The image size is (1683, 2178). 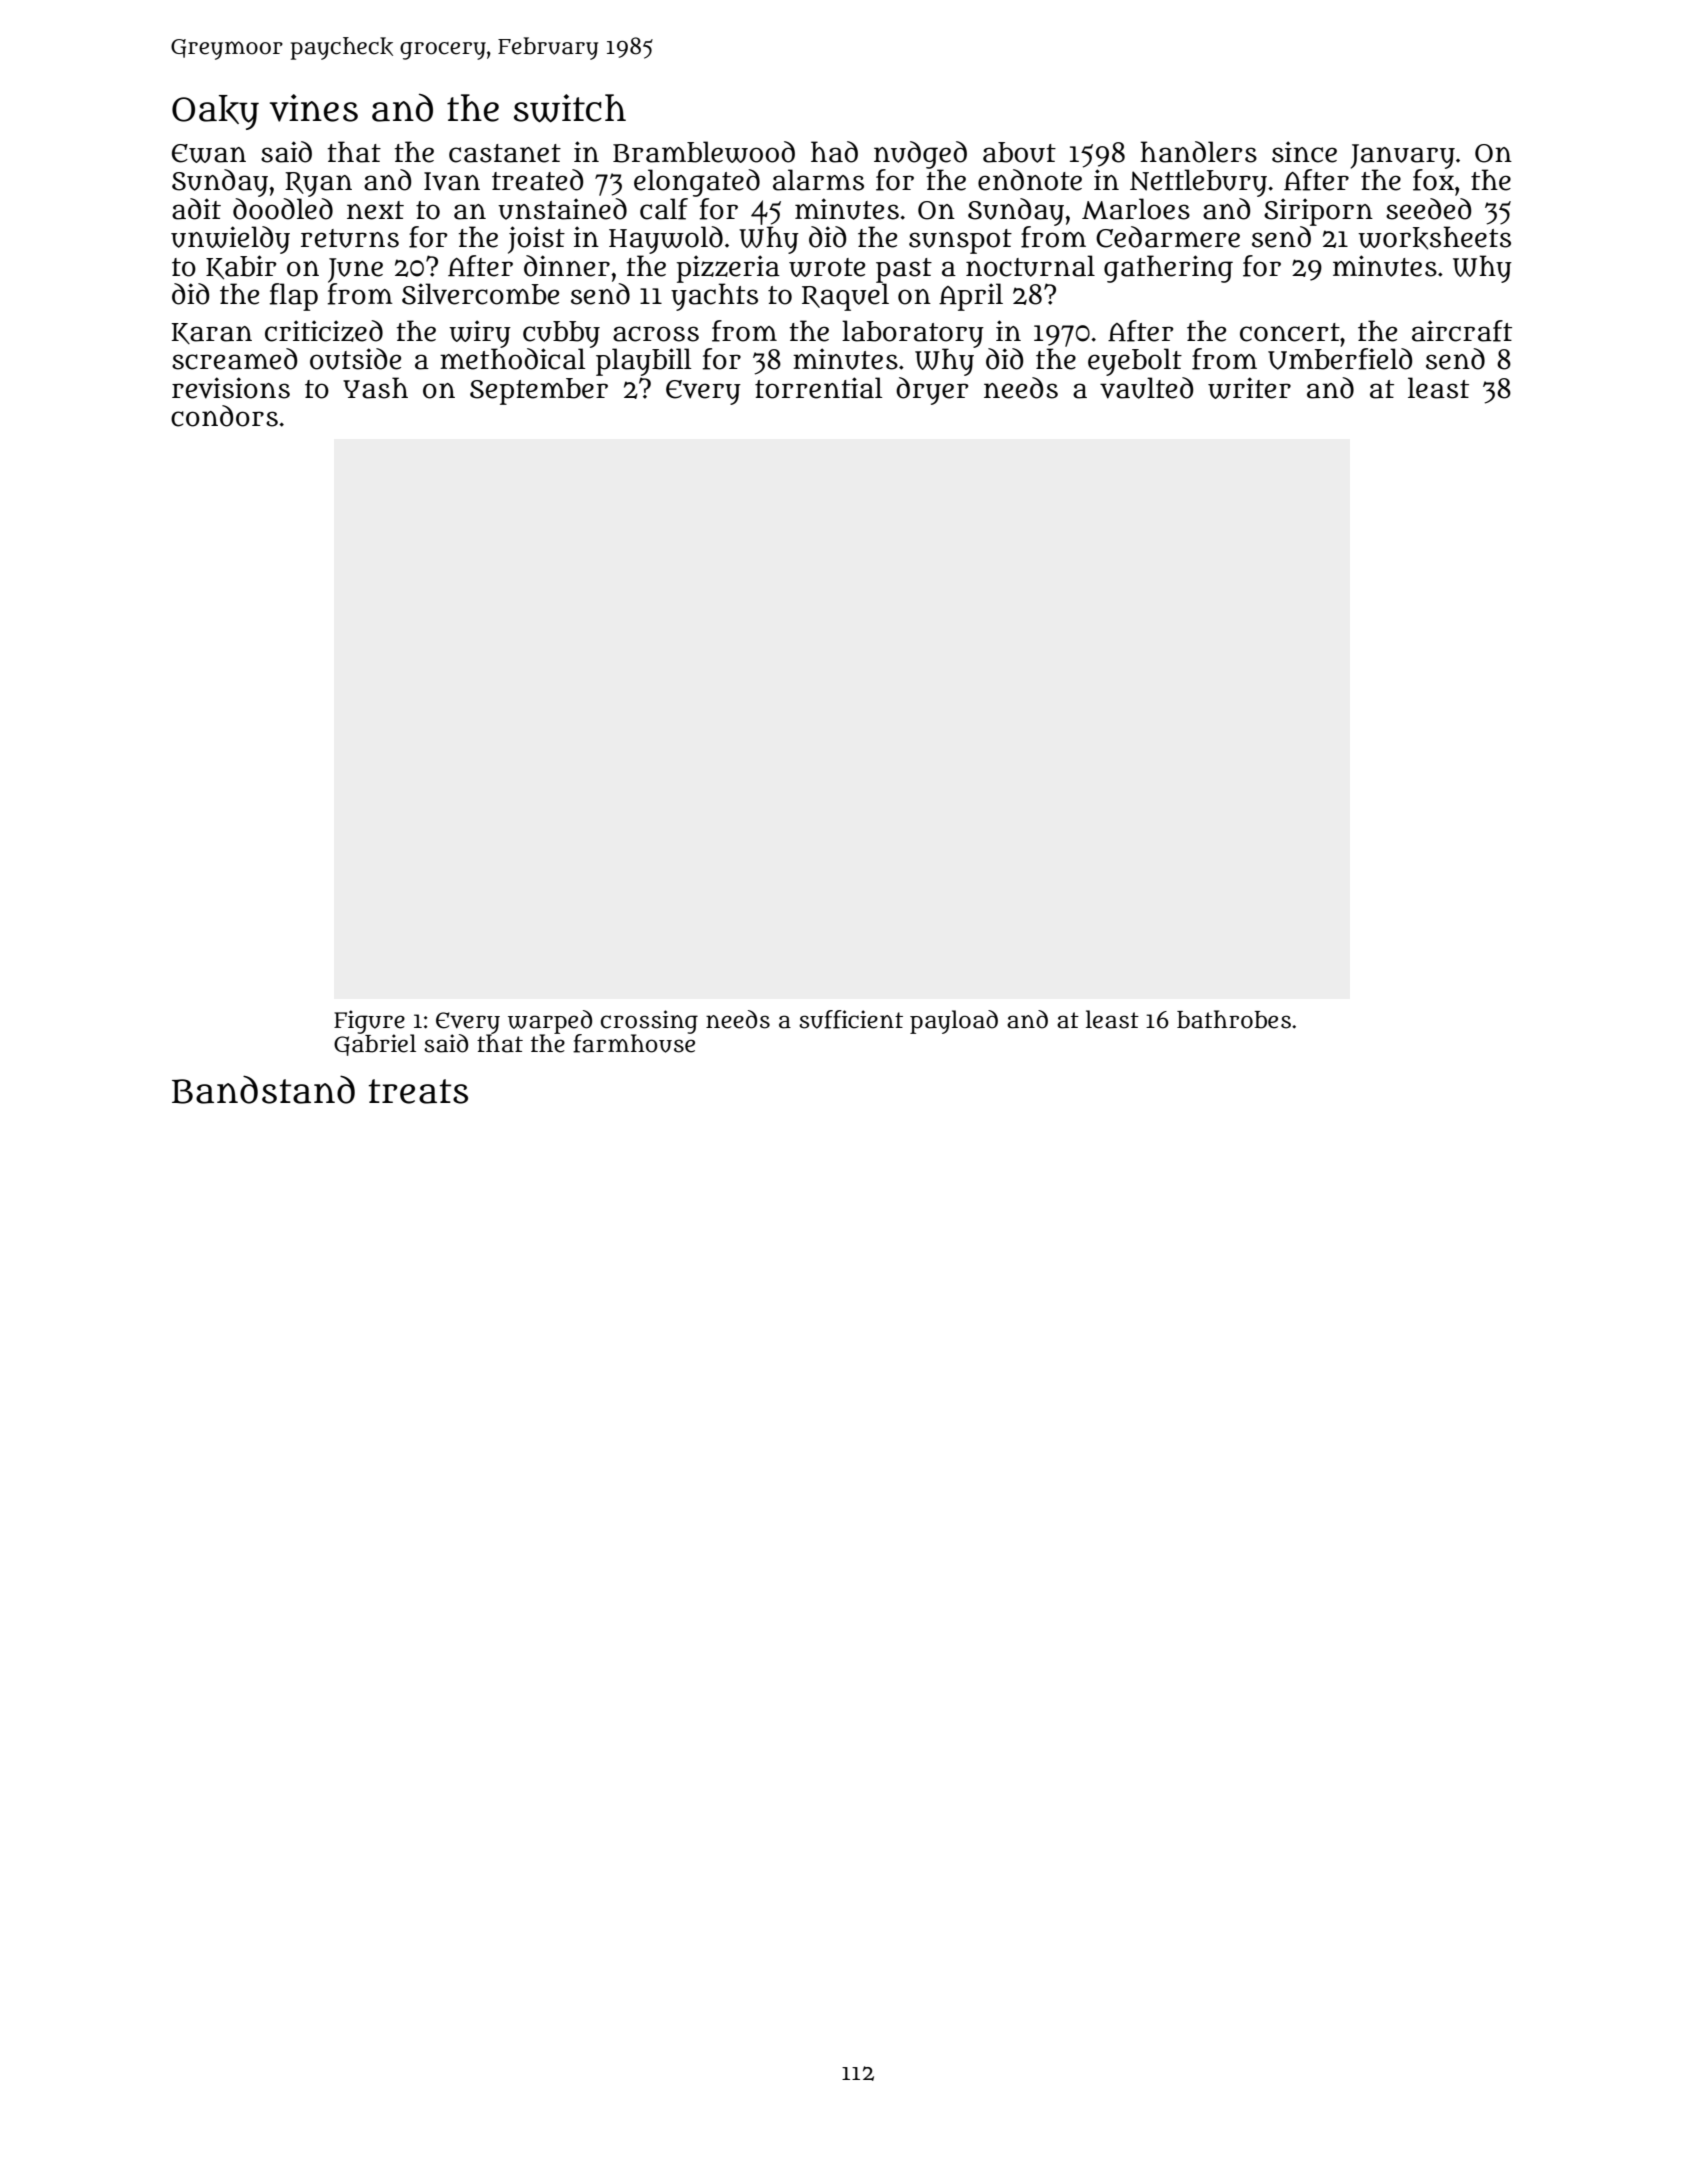 What do you see at coordinates (634, 1043) in the screenshot?
I see `farmhouse` at bounding box center [634, 1043].
